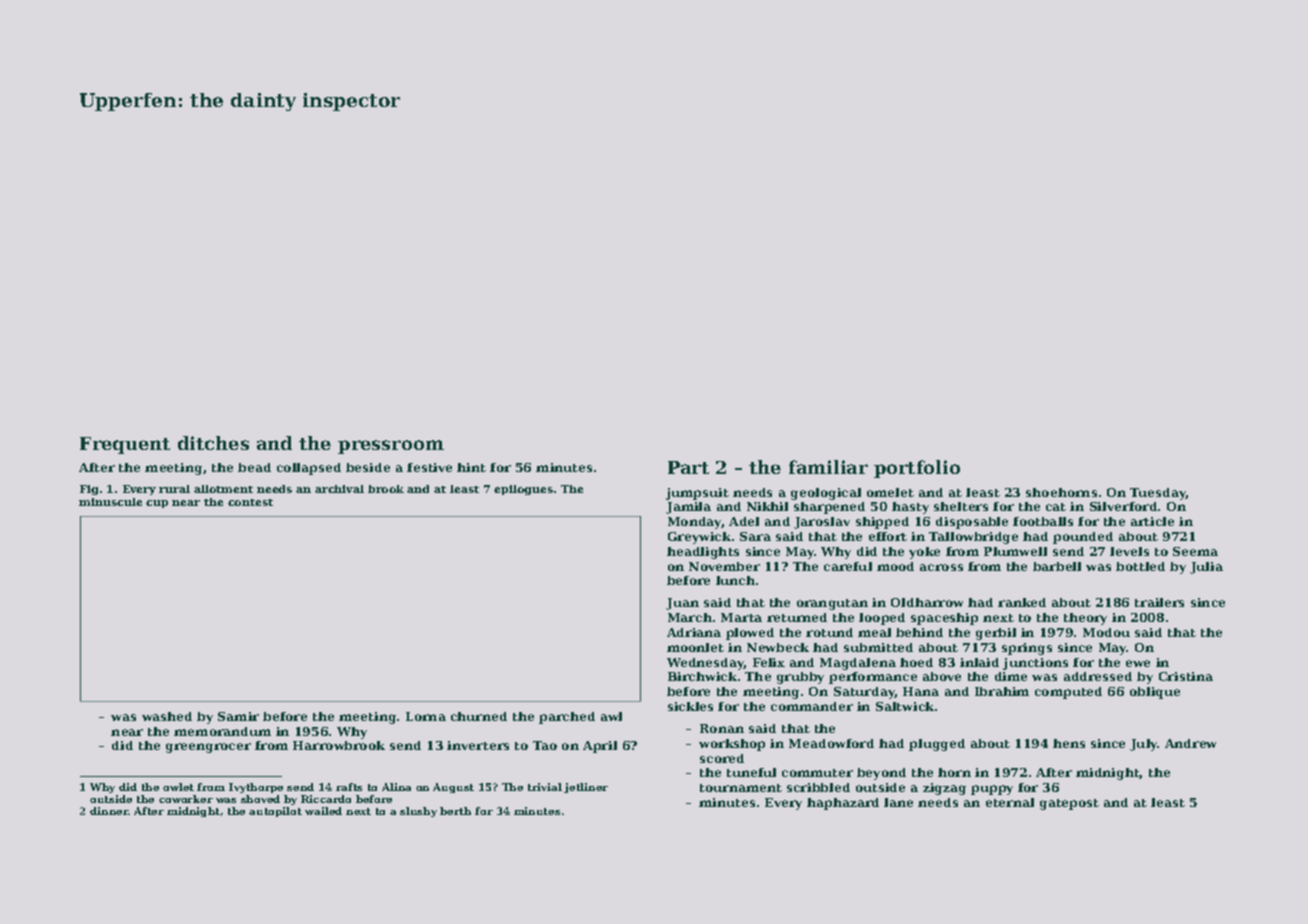  What do you see at coordinates (828, 467) in the screenshot?
I see `familiar` at bounding box center [828, 467].
